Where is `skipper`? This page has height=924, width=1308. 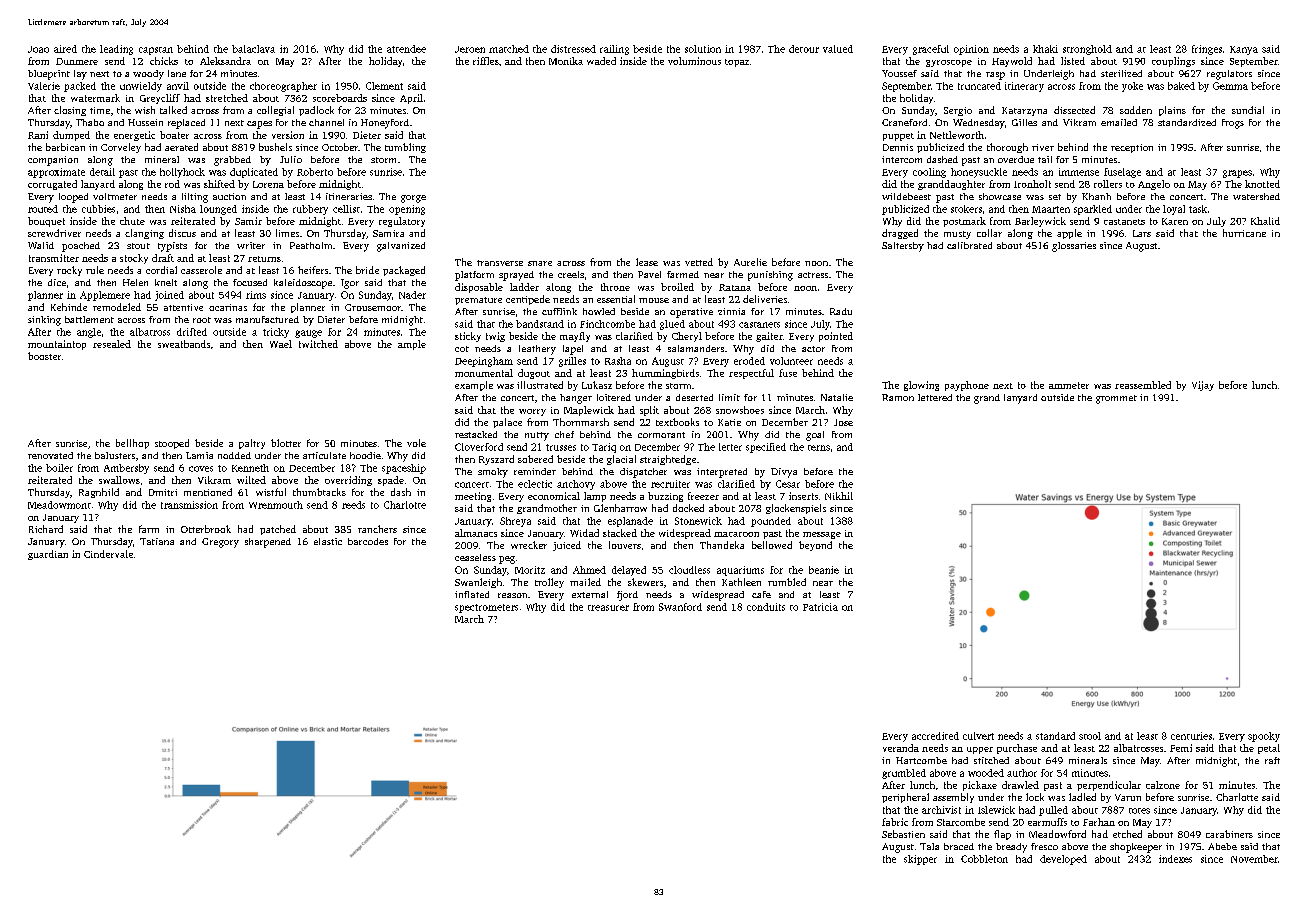 skipper is located at coordinates (920, 860).
